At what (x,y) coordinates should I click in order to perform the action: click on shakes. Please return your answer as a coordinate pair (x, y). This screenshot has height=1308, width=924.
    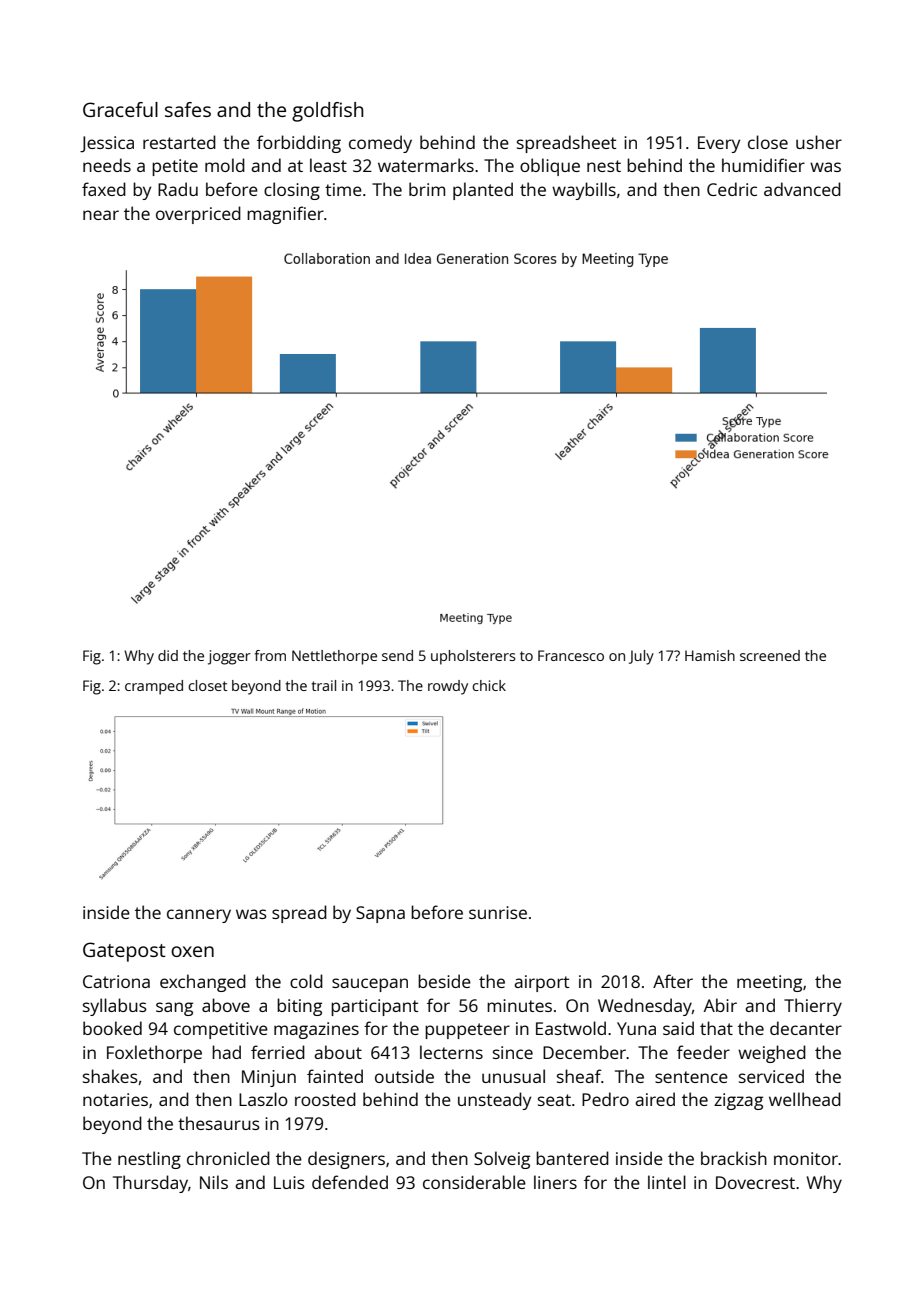
    Looking at the image, I should click on (110, 1076).
